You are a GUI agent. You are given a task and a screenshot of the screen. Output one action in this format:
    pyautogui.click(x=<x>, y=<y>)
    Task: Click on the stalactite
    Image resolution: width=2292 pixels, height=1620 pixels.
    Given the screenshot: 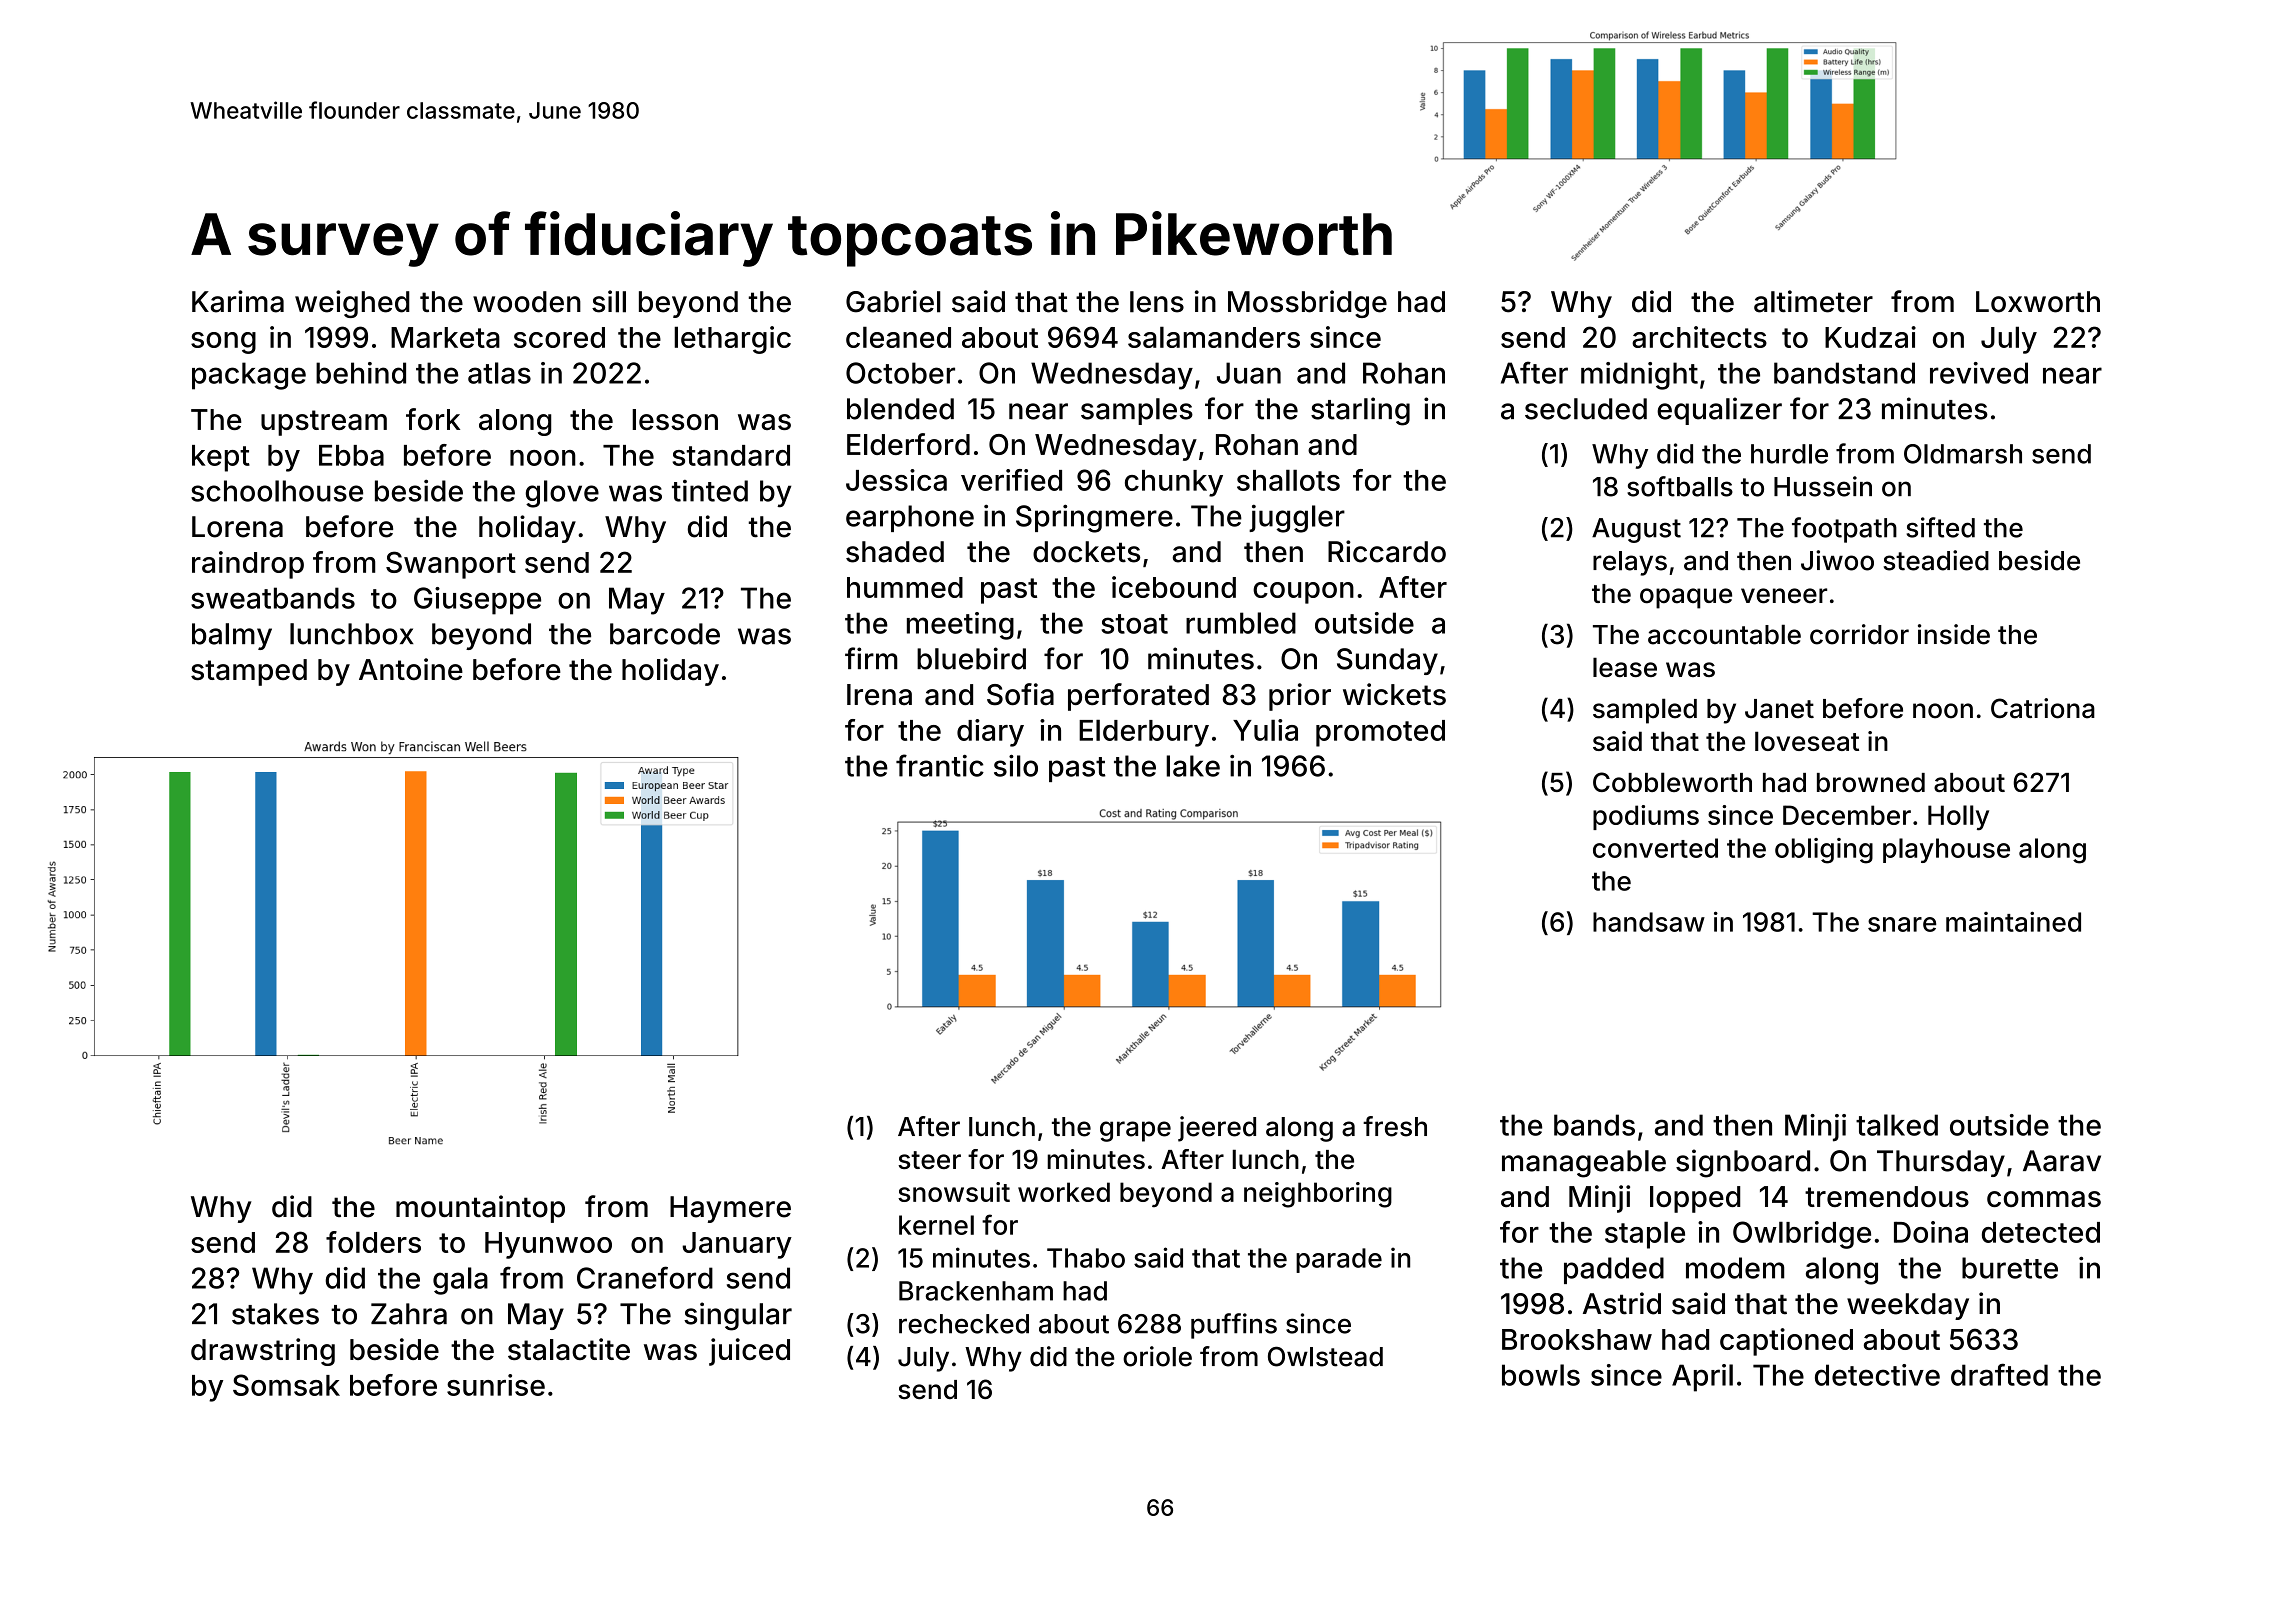 What is the action you would take?
    pyautogui.click(x=569, y=1349)
